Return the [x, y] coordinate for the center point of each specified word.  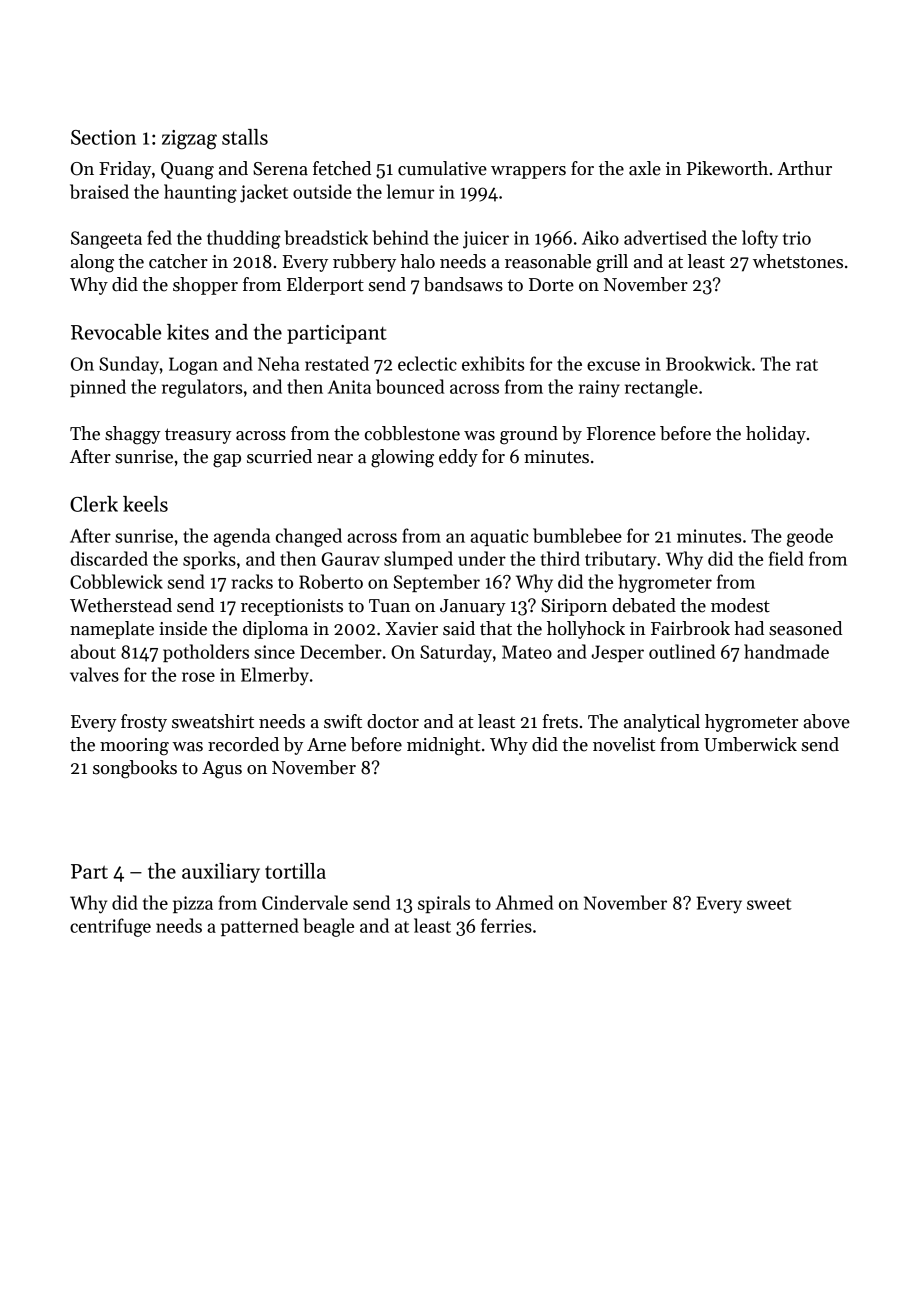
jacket [264, 193]
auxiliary [221, 873]
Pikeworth [727, 168]
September [437, 583]
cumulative [442, 168]
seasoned [805, 628]
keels [145, 504]
